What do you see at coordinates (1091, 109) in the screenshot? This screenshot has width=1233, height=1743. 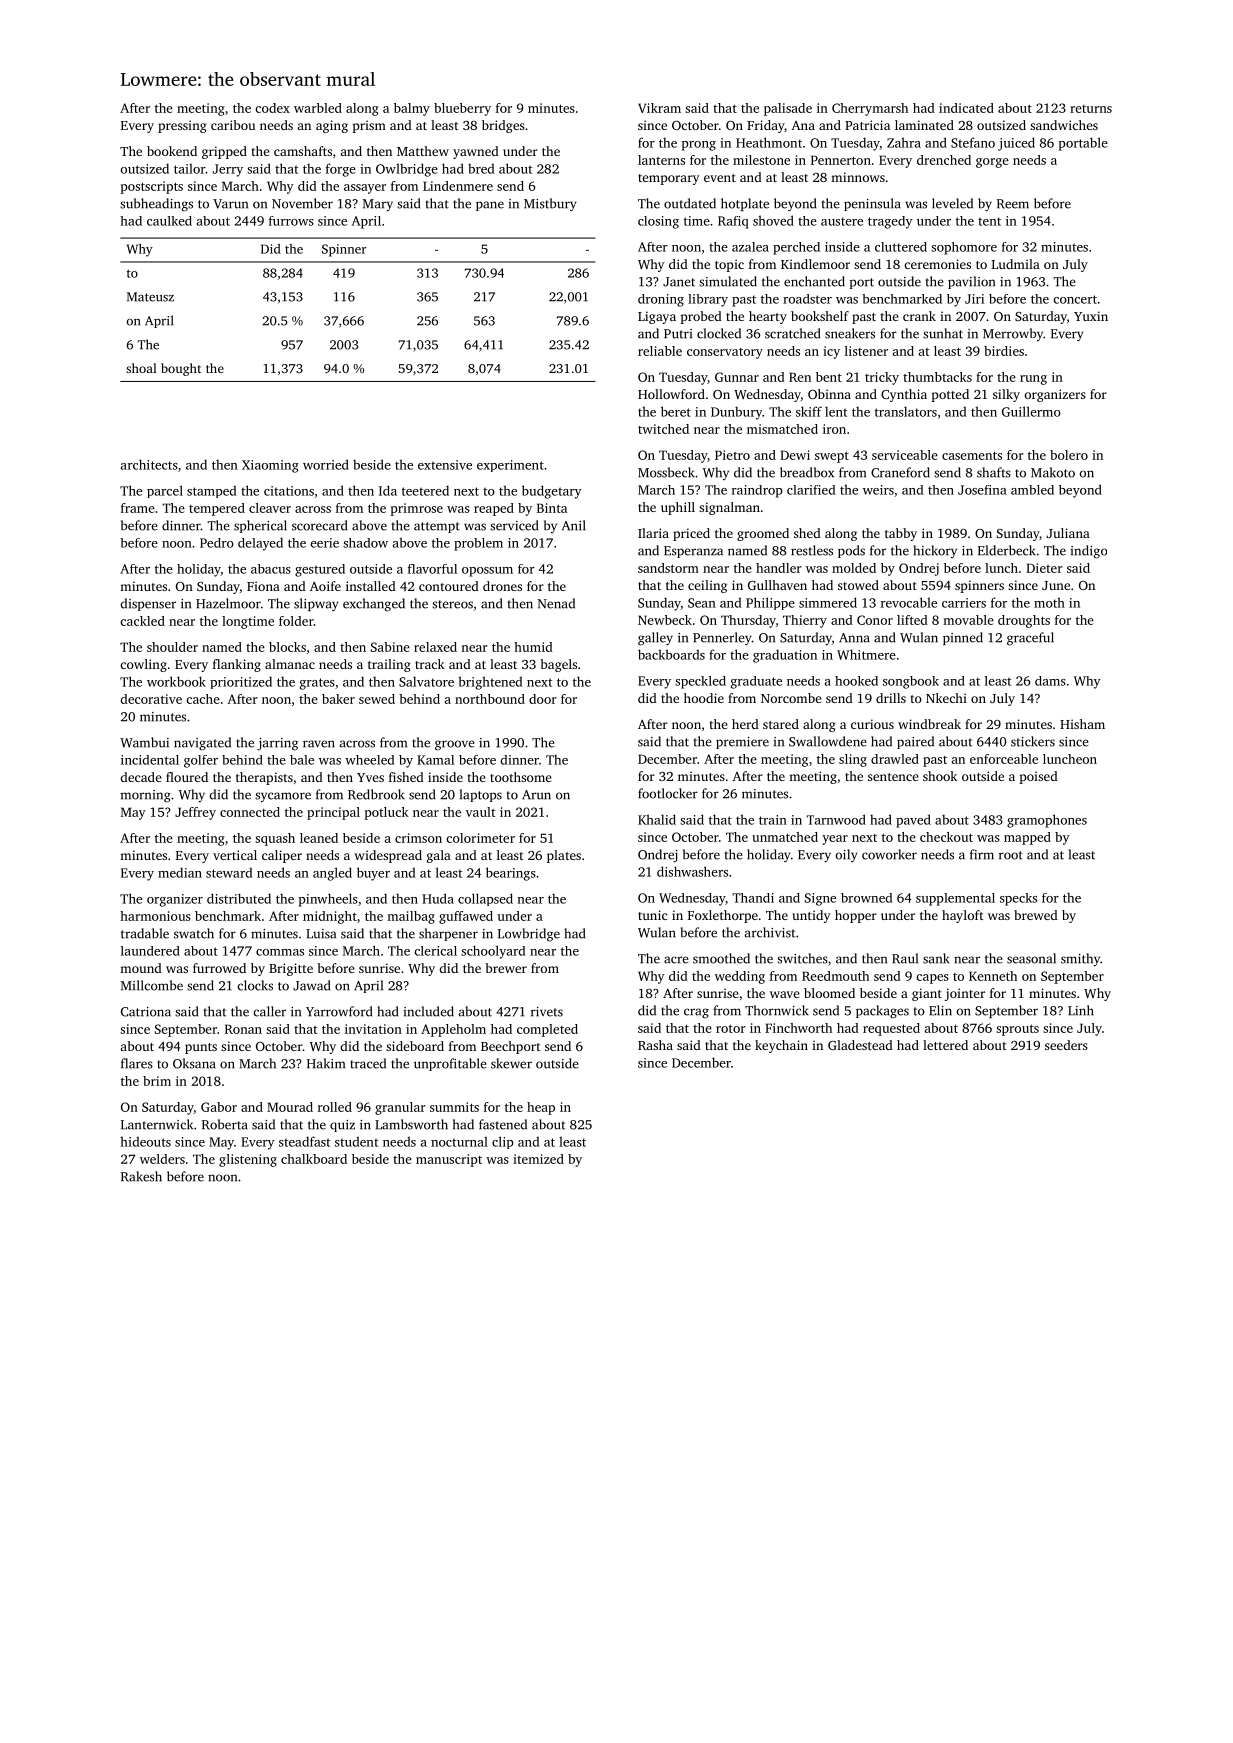 I see `returns` at bounding box center [1091, 109].
